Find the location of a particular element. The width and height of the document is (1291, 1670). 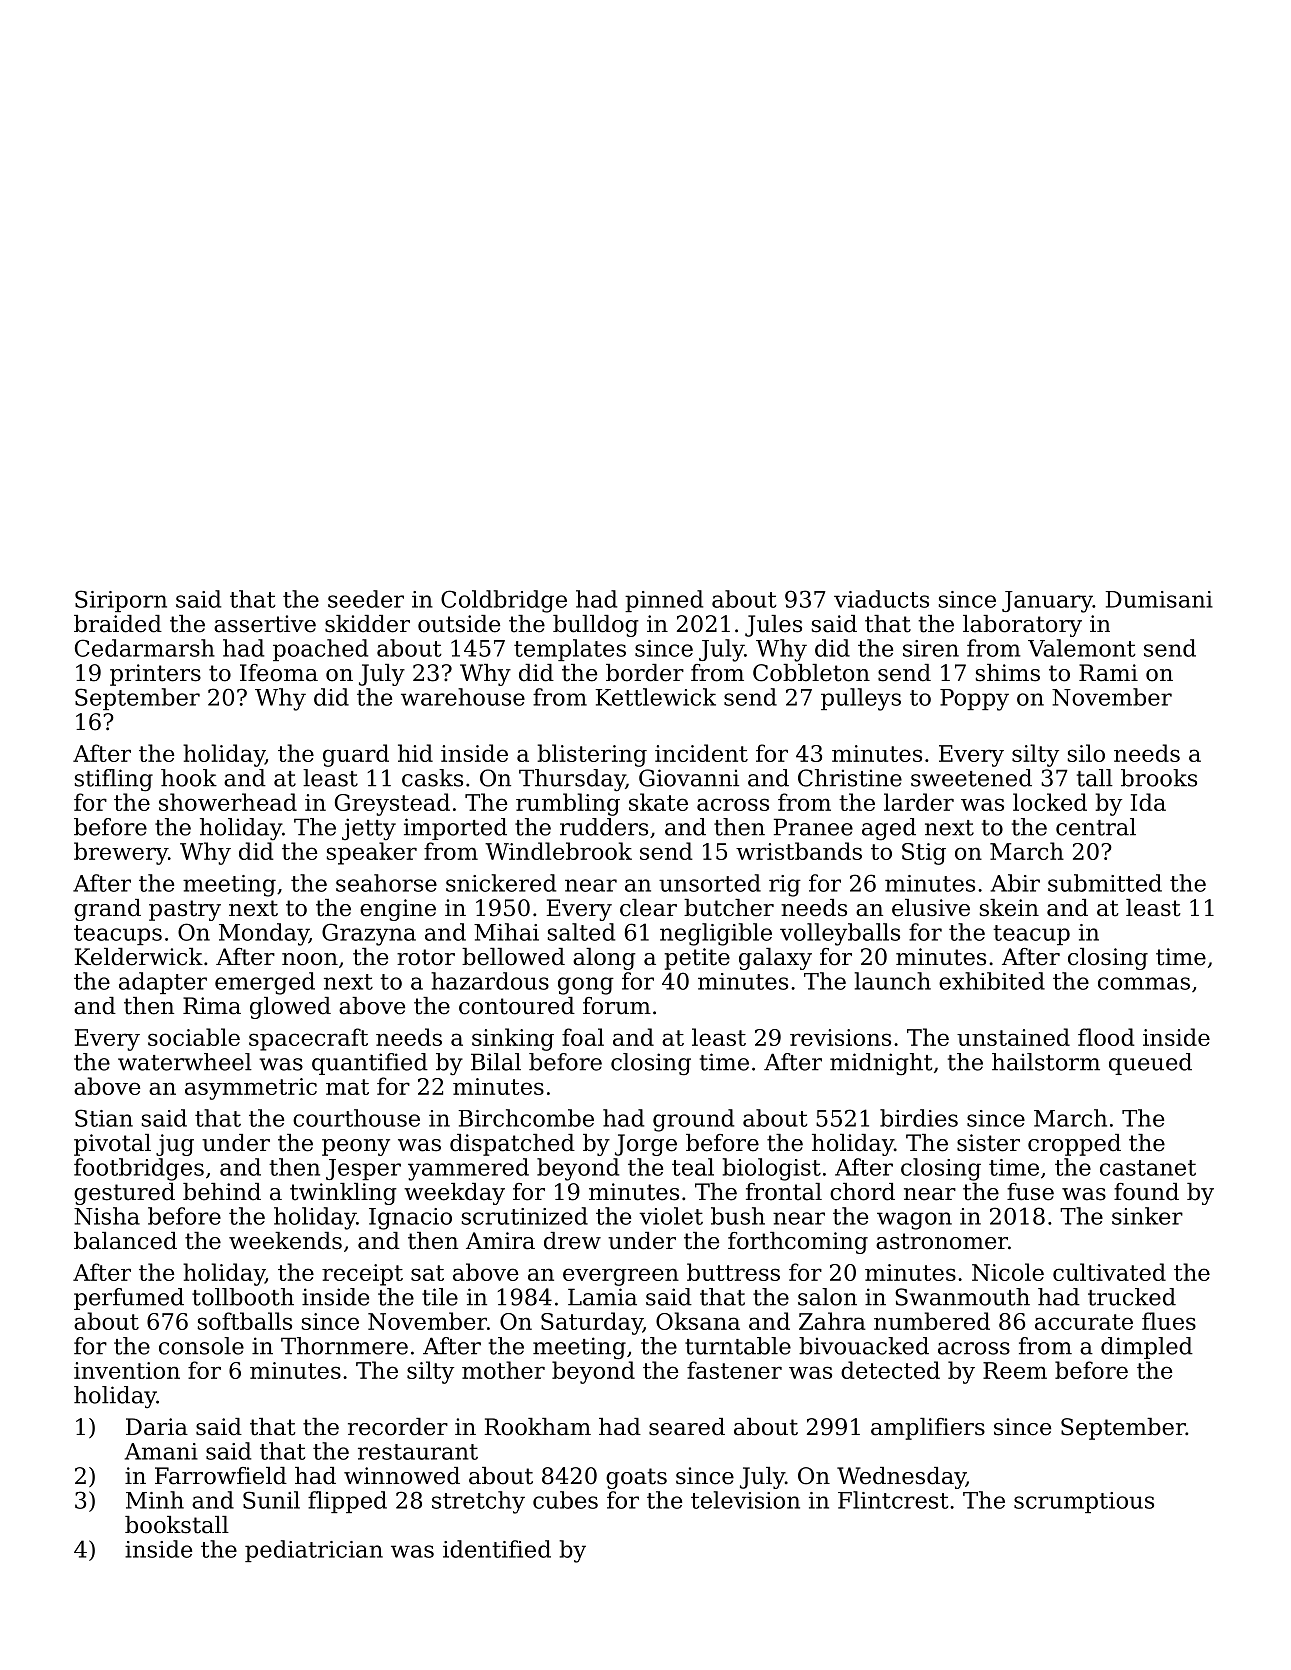

Dumisani is located at coordinates (1159, 599).
